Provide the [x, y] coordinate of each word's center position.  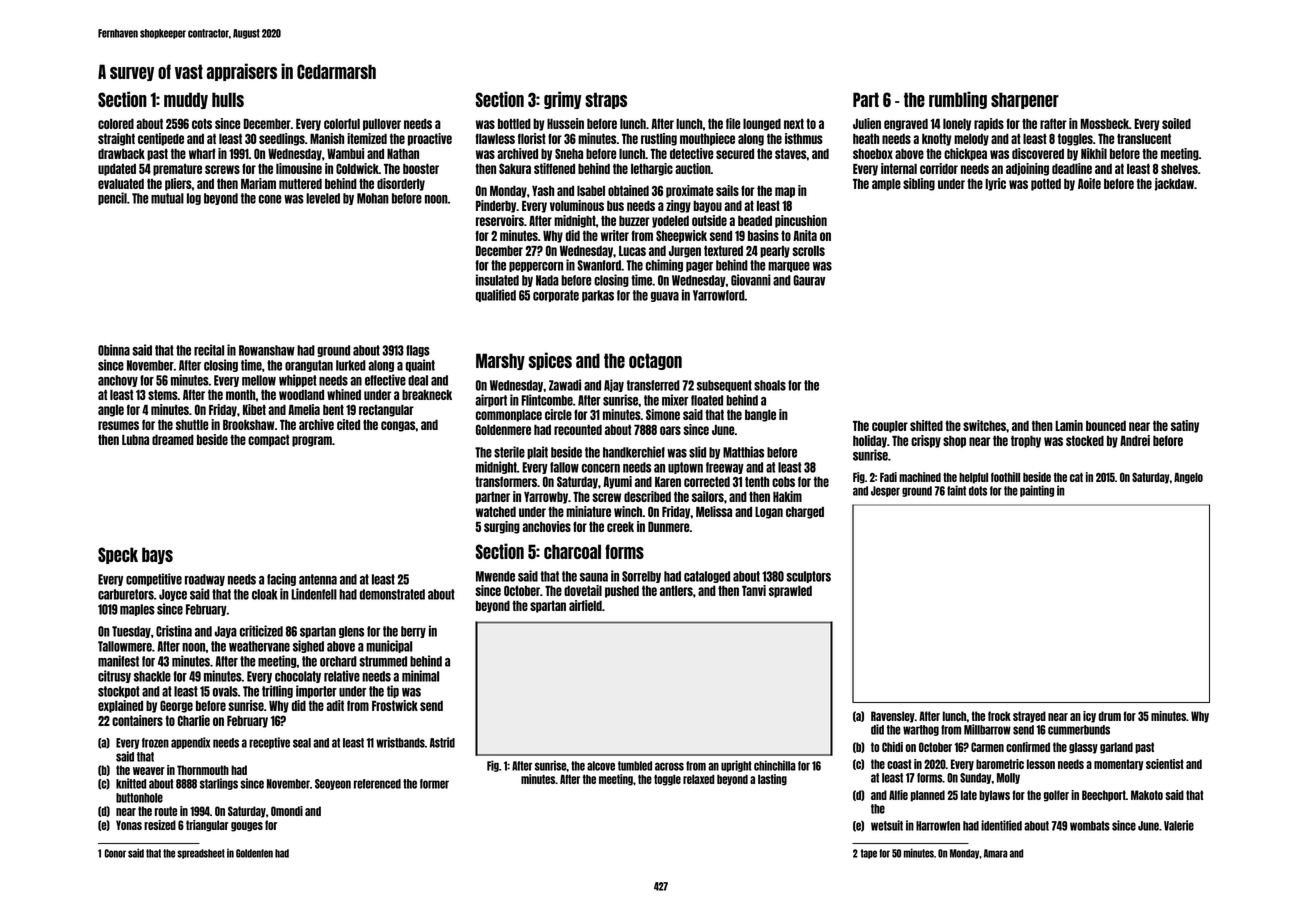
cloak [265, 594]
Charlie [194, 720]
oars [670, 430]
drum [1110, 716]
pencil [112, 198]
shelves [1179, 169]
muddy [186, 100]
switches [984, 425]
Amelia [304, 409]
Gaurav [809, 280]
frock [999, 716]
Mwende [495, 576]
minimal [420, 676]
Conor [115, 853]
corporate [556, 296]
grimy [563, 100]
